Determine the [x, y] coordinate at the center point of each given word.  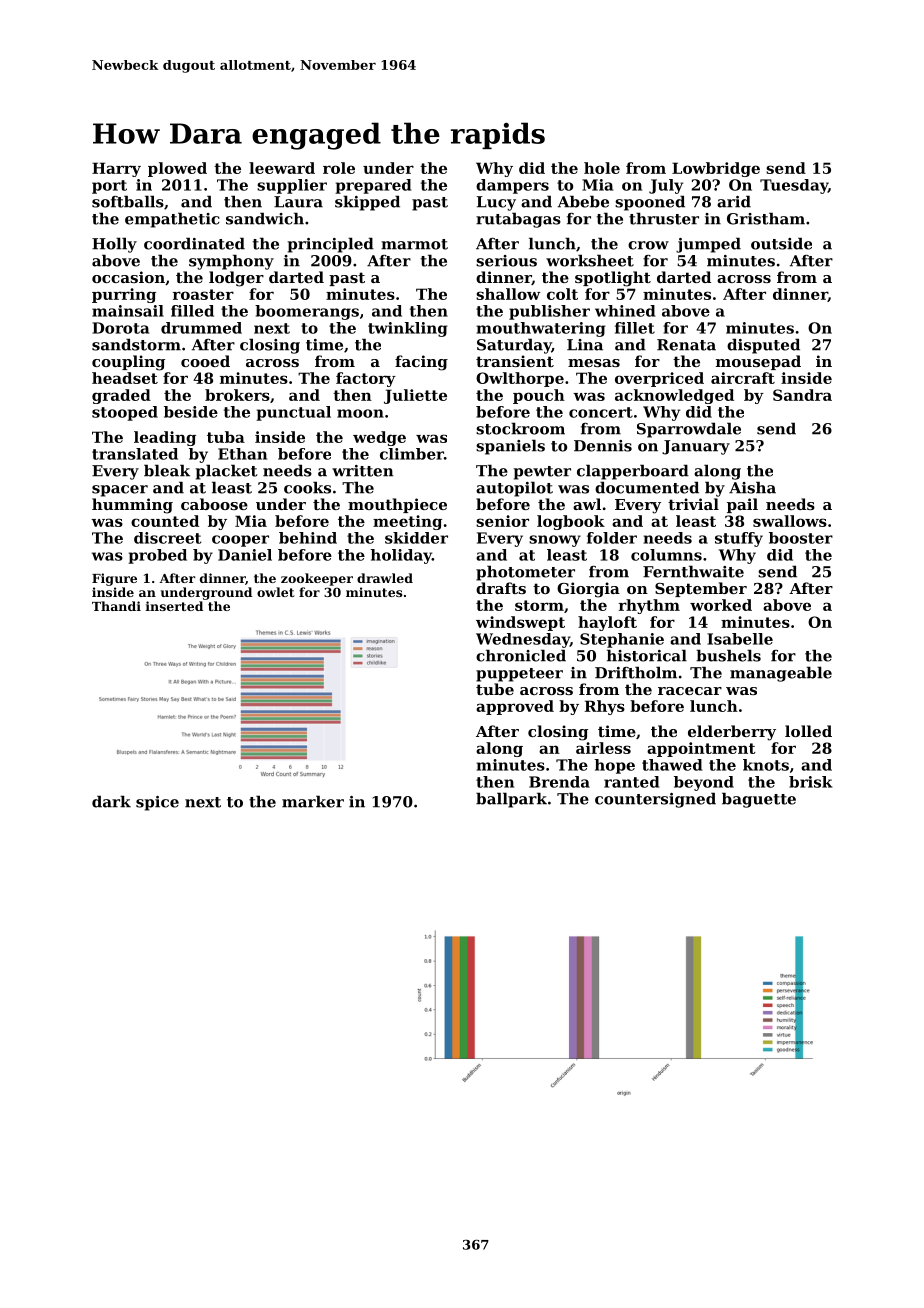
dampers [512, 186]
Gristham [766, 218]
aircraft [743, 378]
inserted [174, 606]
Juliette [415, 396]
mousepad [758, 362]
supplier [292, 186]
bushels [728, 655]
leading [165, 438]
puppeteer [519, 675]
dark [111, 801]
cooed [205, 361]
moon [360, 413]
